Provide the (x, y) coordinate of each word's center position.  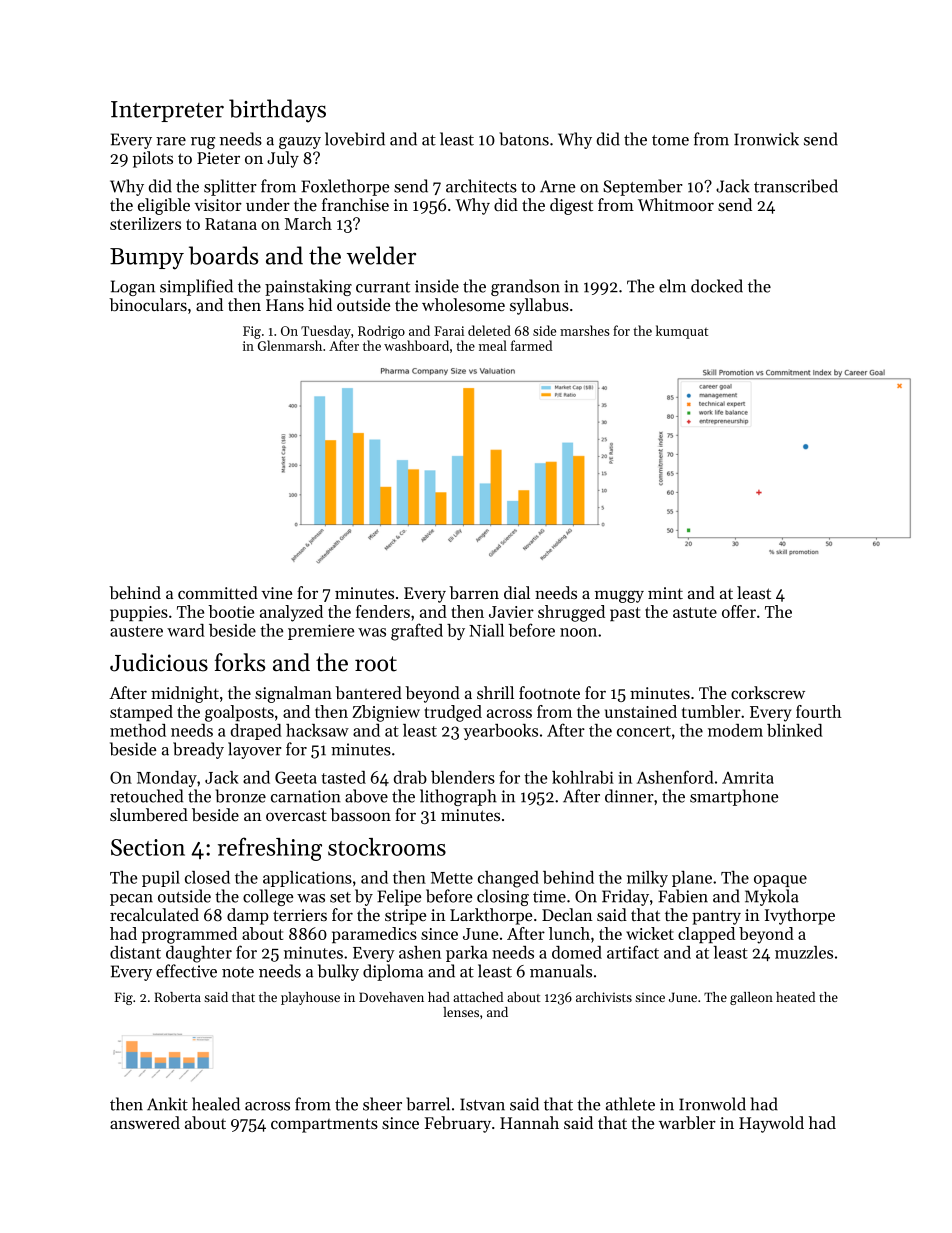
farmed (531, 345)
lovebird (355, 139)
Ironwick (766, 139)
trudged (453, 713)
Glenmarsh (290, 345)
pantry (716, 917)
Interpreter (167, 111)
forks (240, 662)
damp (248, 916)
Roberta (177, 997)
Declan (567, 914)
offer (739, 611)
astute (695, 612)
